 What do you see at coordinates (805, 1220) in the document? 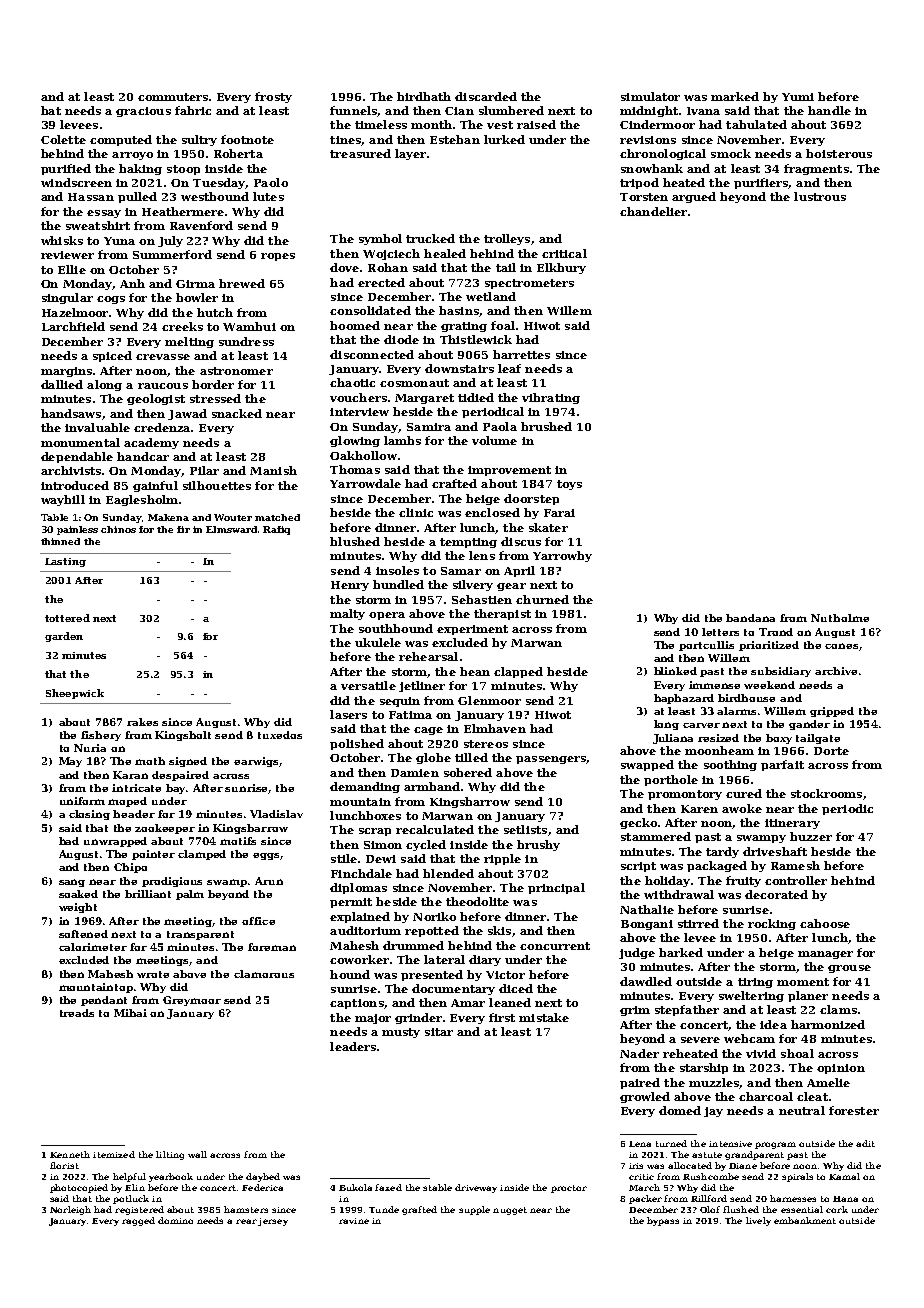
I see `embankment` at bounding box center [805, 1220].
